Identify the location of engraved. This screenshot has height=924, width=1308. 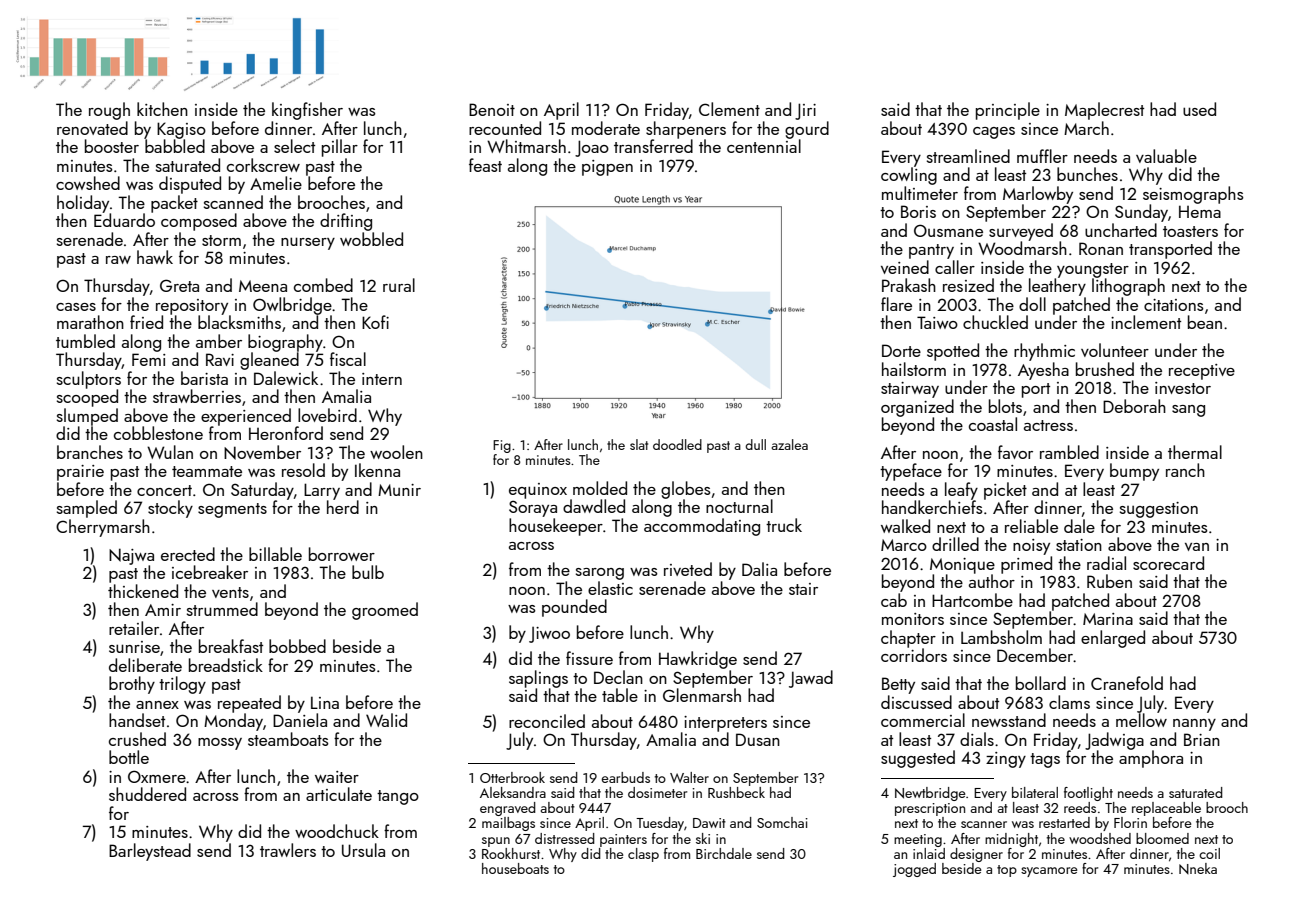
(508, 809).
